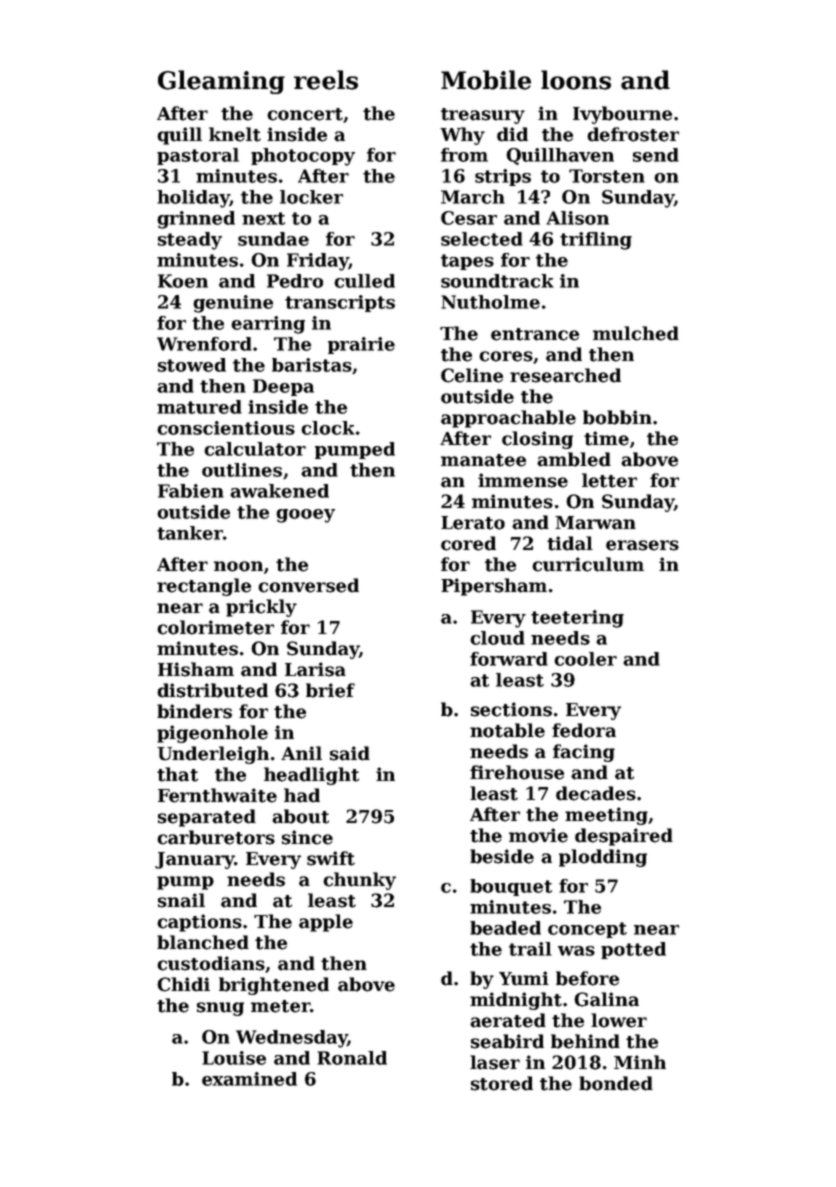 This image has width=836, height=1187. I want to click on decades, so click(596, 793).
